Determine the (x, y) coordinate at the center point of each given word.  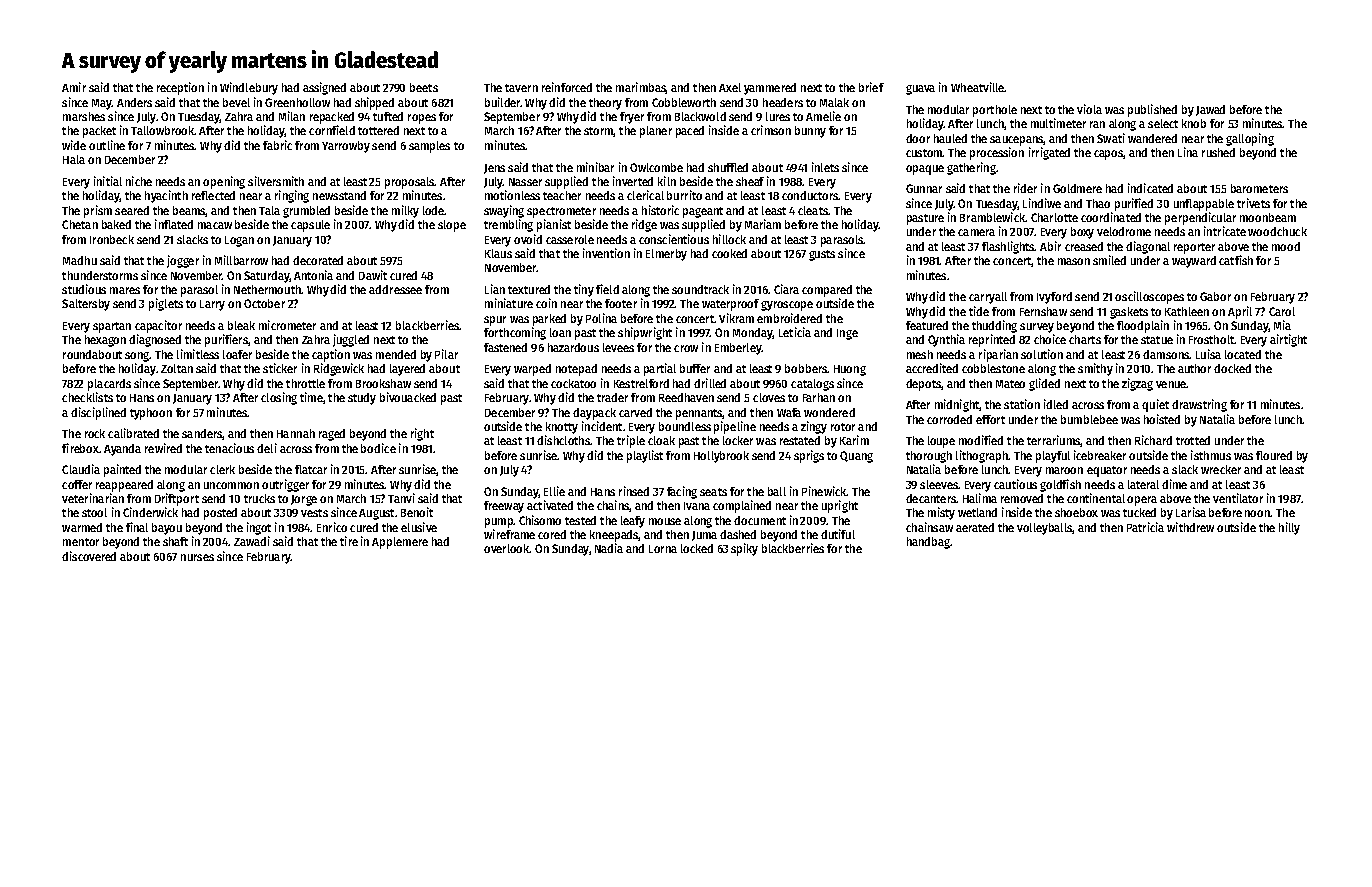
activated (550, 505)
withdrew (1190, 527)
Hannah (296, 433)
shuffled (728, 167)
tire (349, 541)
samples (429, 147)
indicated (1150, 188)
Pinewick (824, 491)
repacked (332, 118)
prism (98, 211)
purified (1134, 204)
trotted (1193, 440)
